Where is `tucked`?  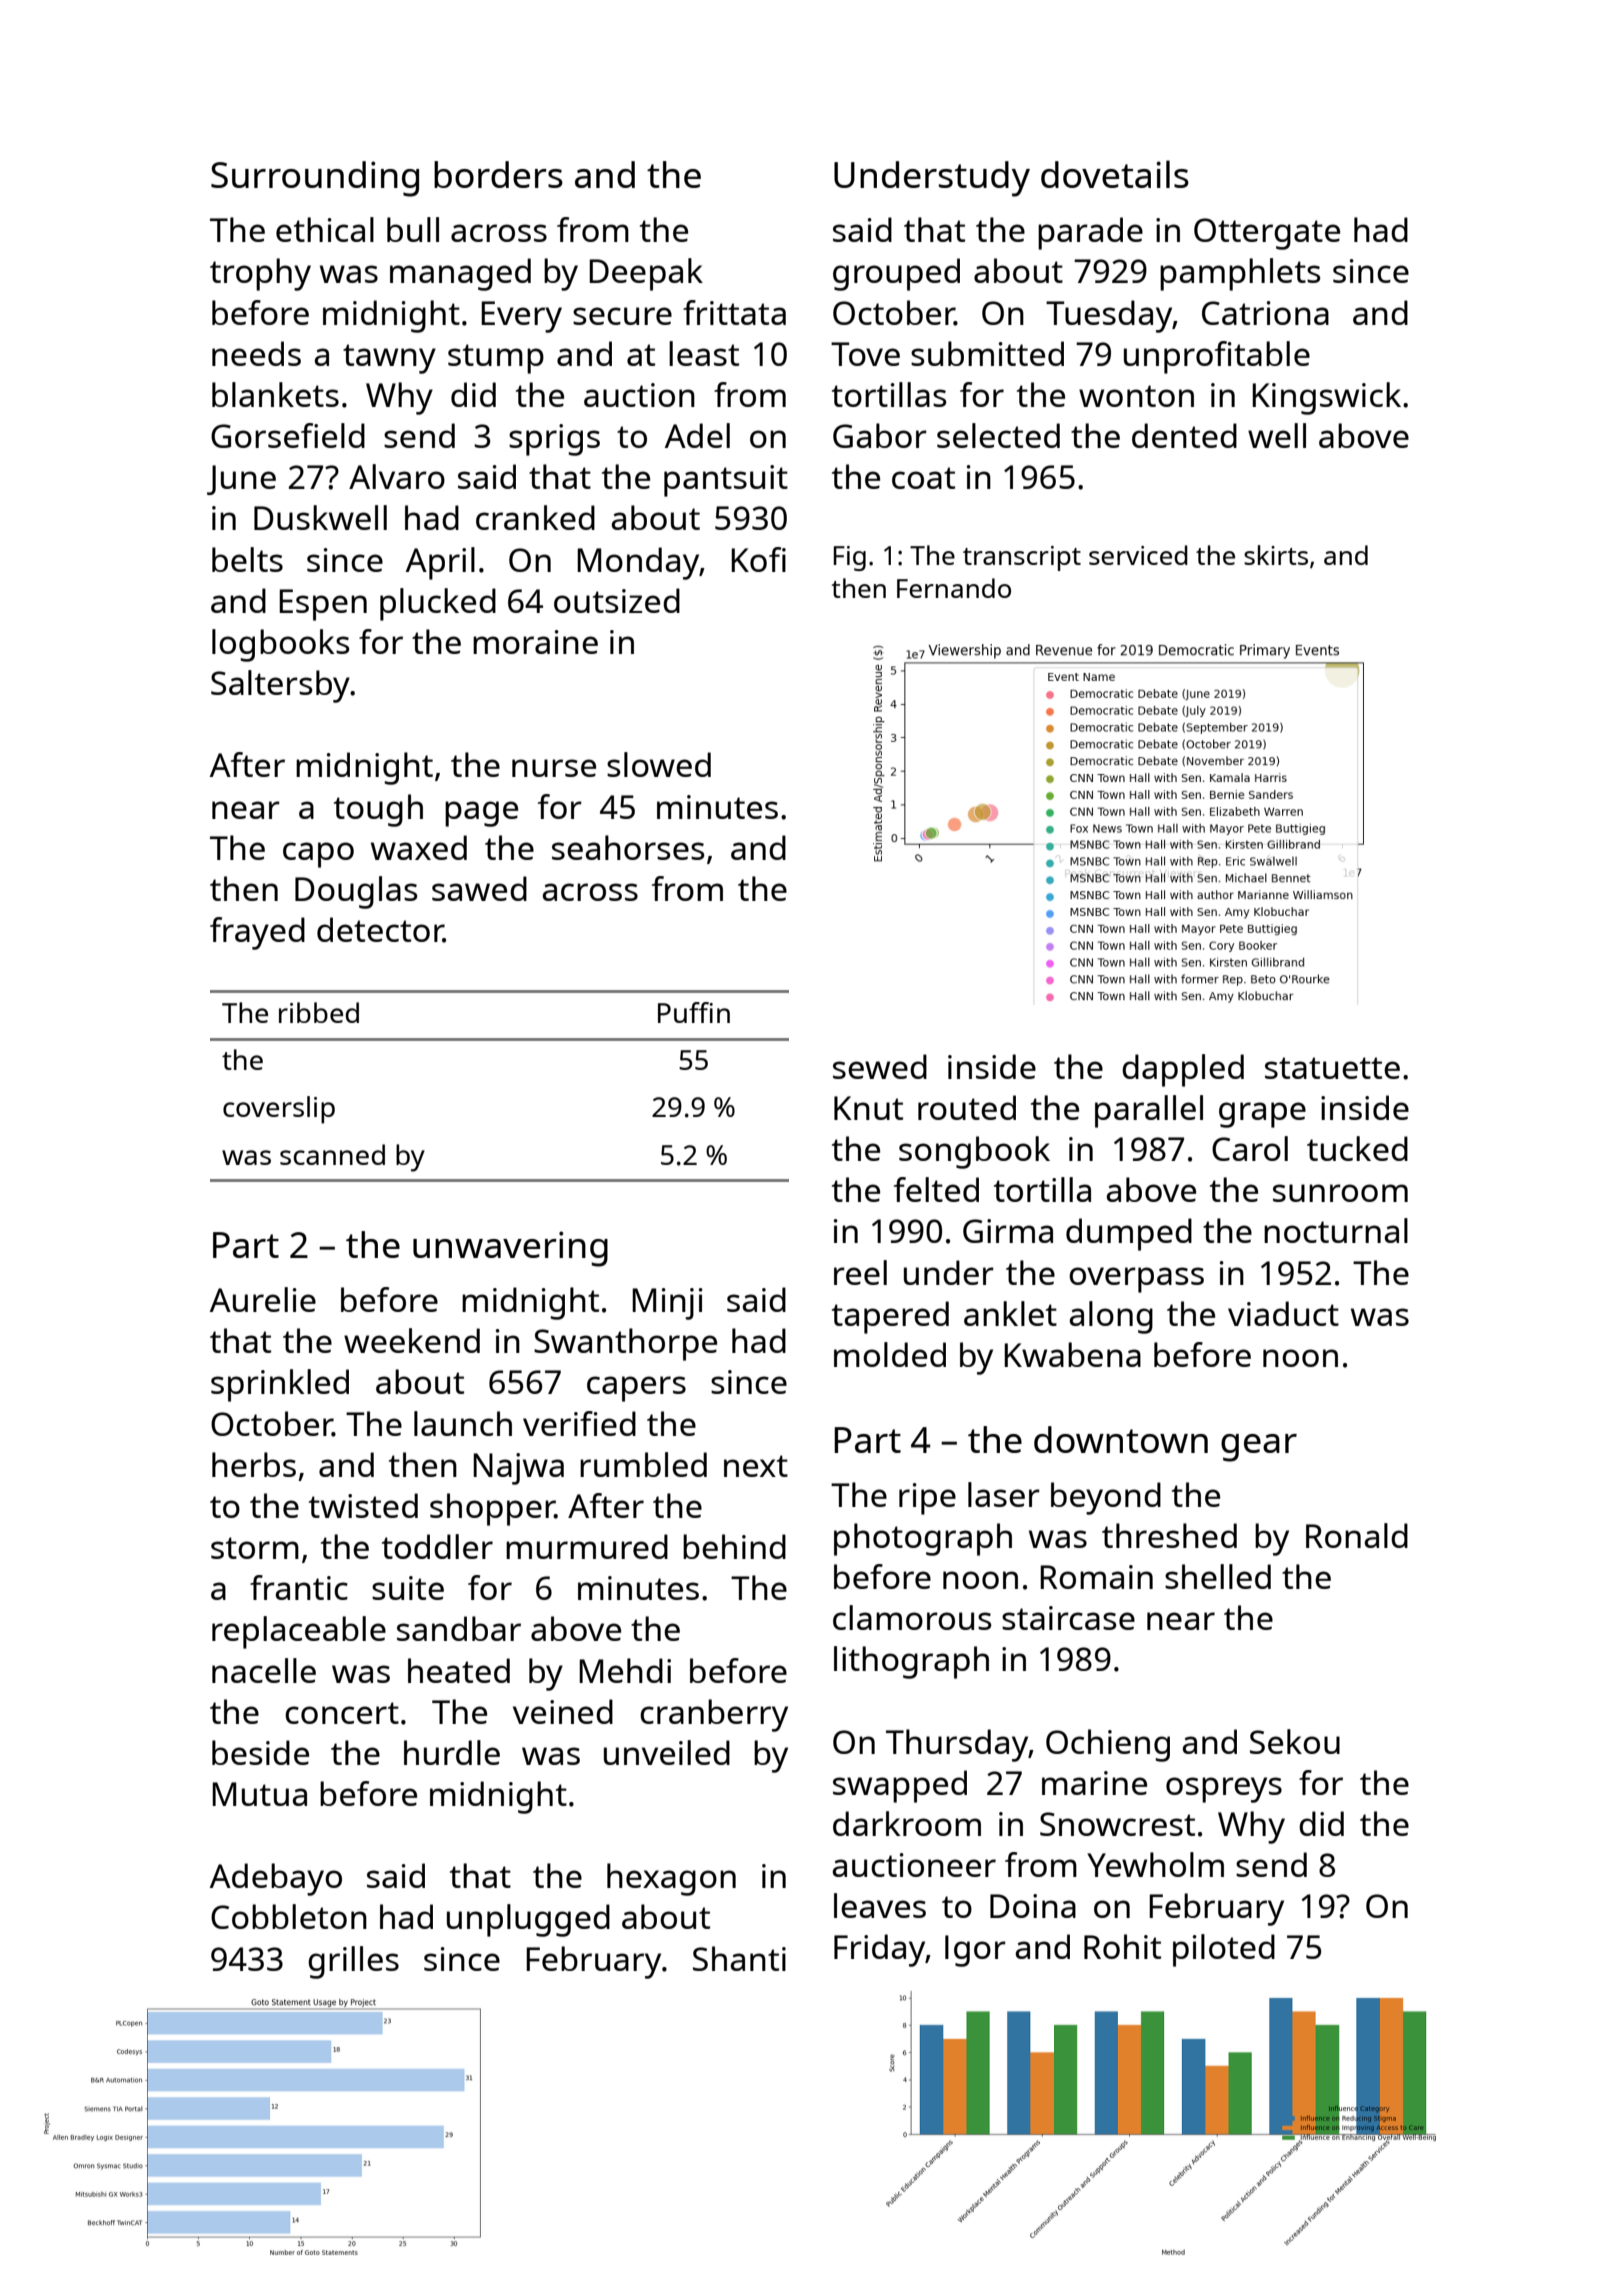 tucked is located at coordinates (1357, 1148).
